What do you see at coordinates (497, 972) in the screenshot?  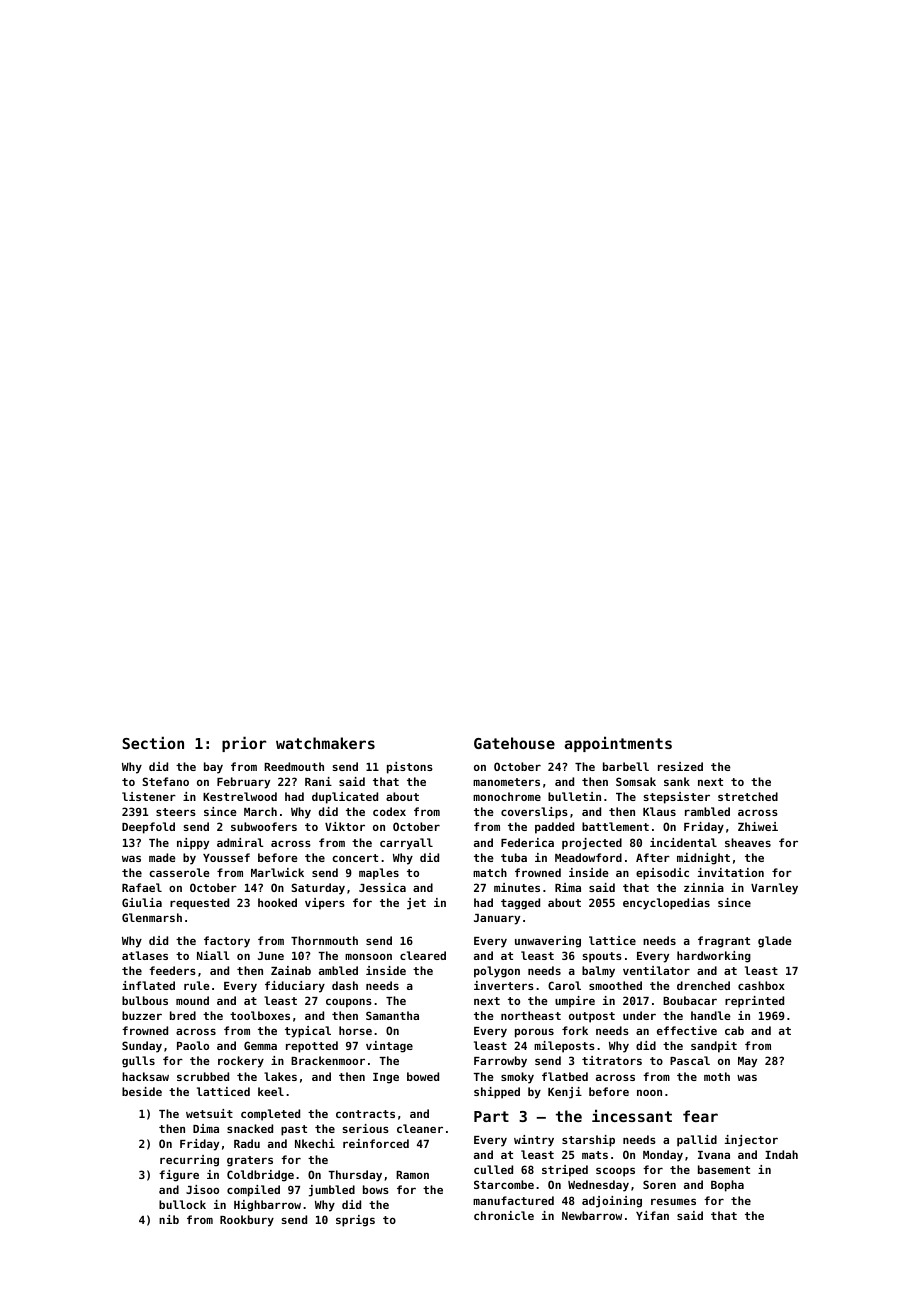 I see `polygon` at bounding box center [497, 972].
